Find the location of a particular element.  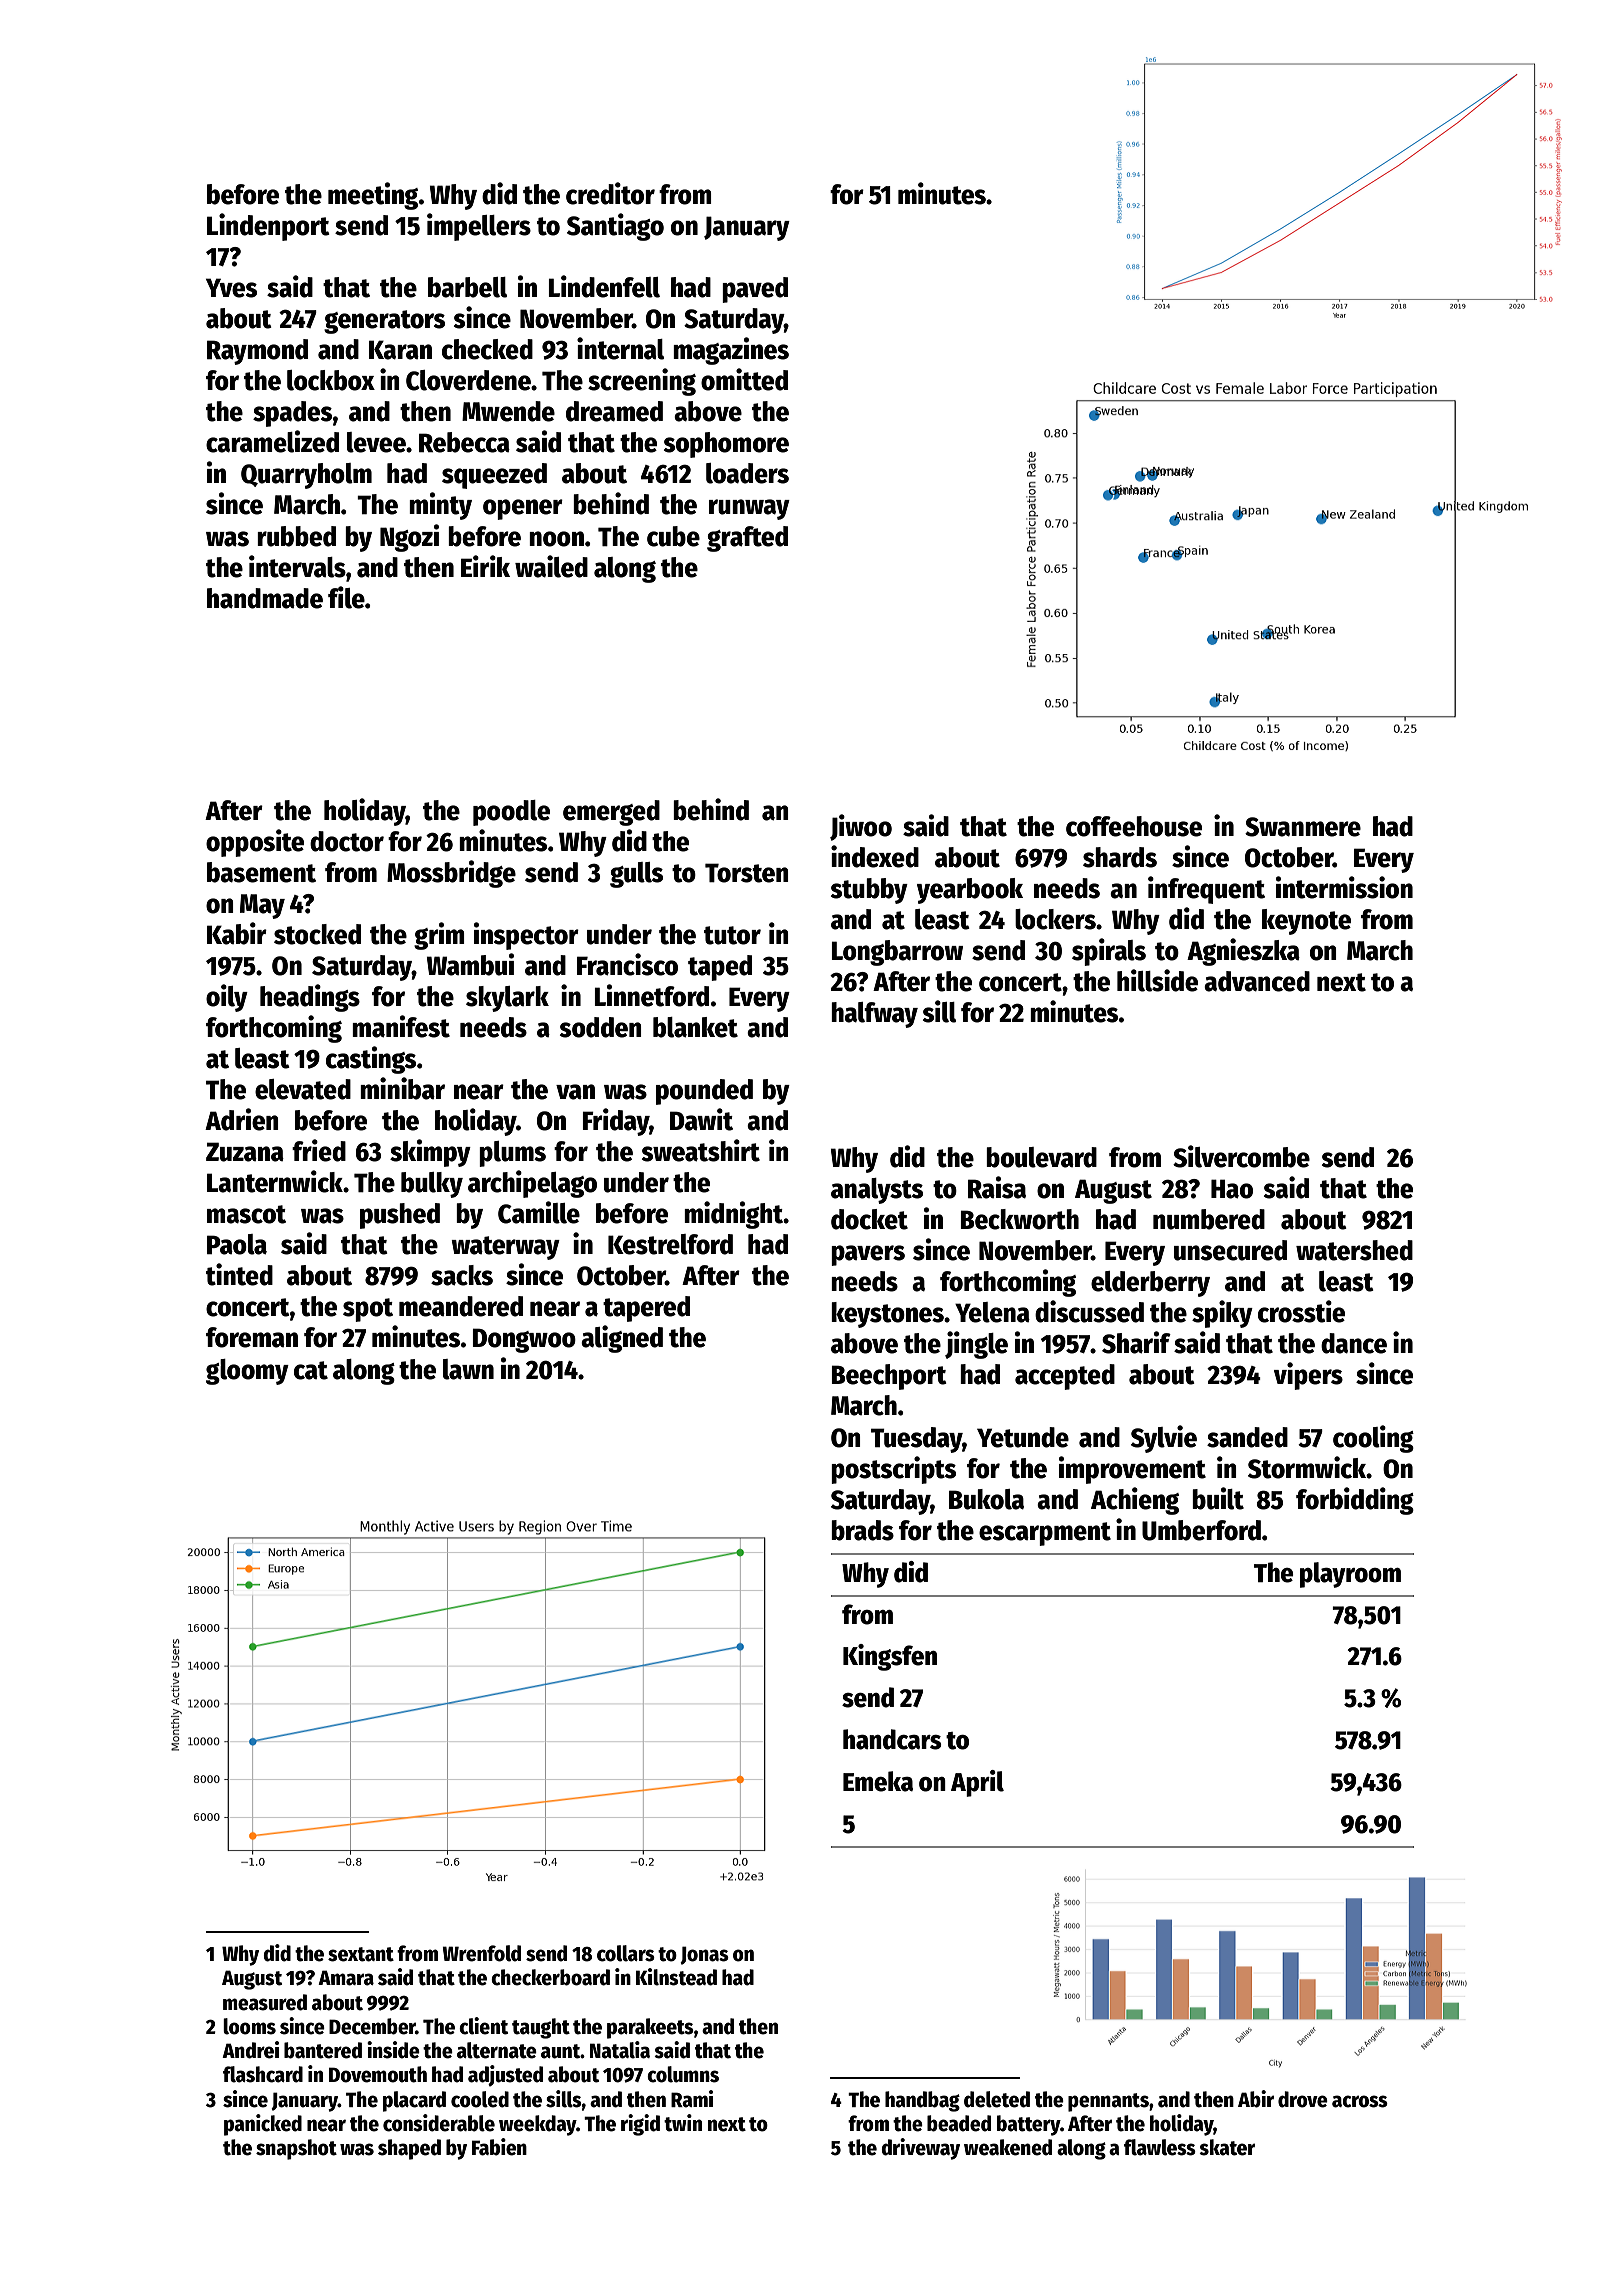

driveway is located at coordinates (920, 2149).
